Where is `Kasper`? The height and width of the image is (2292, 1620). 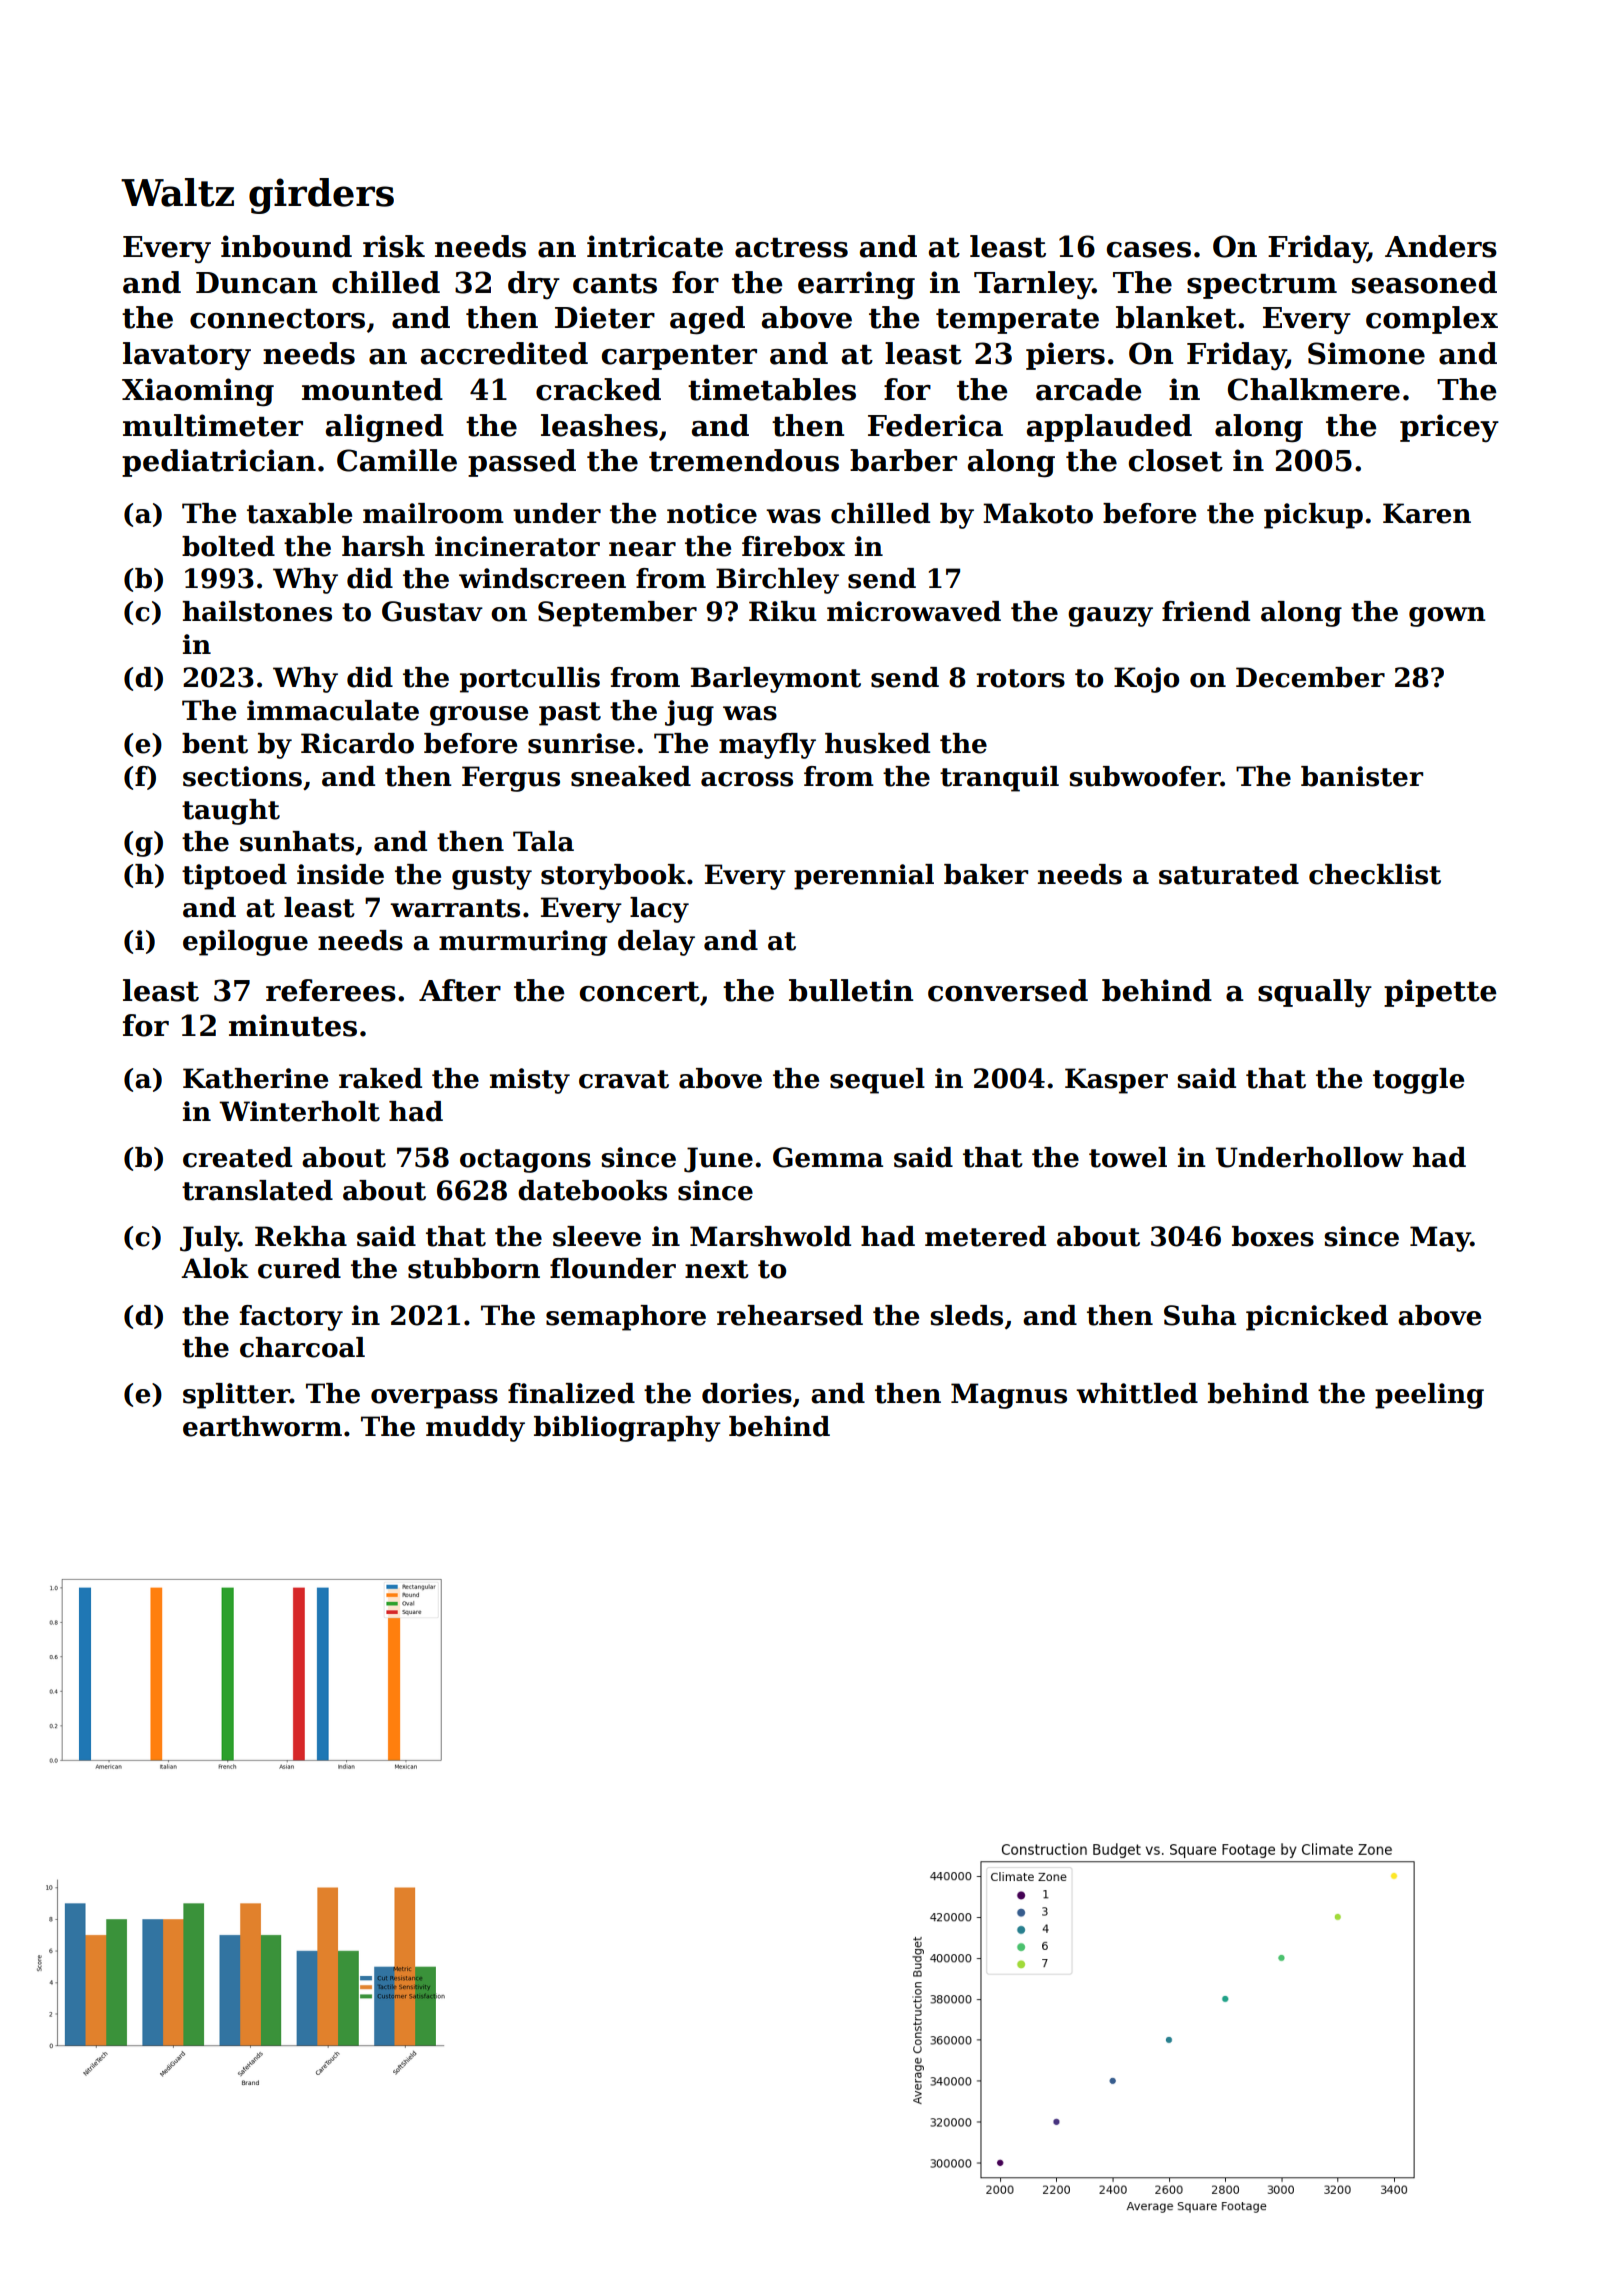
Kasper is located at coordinates (1116, 1081).
